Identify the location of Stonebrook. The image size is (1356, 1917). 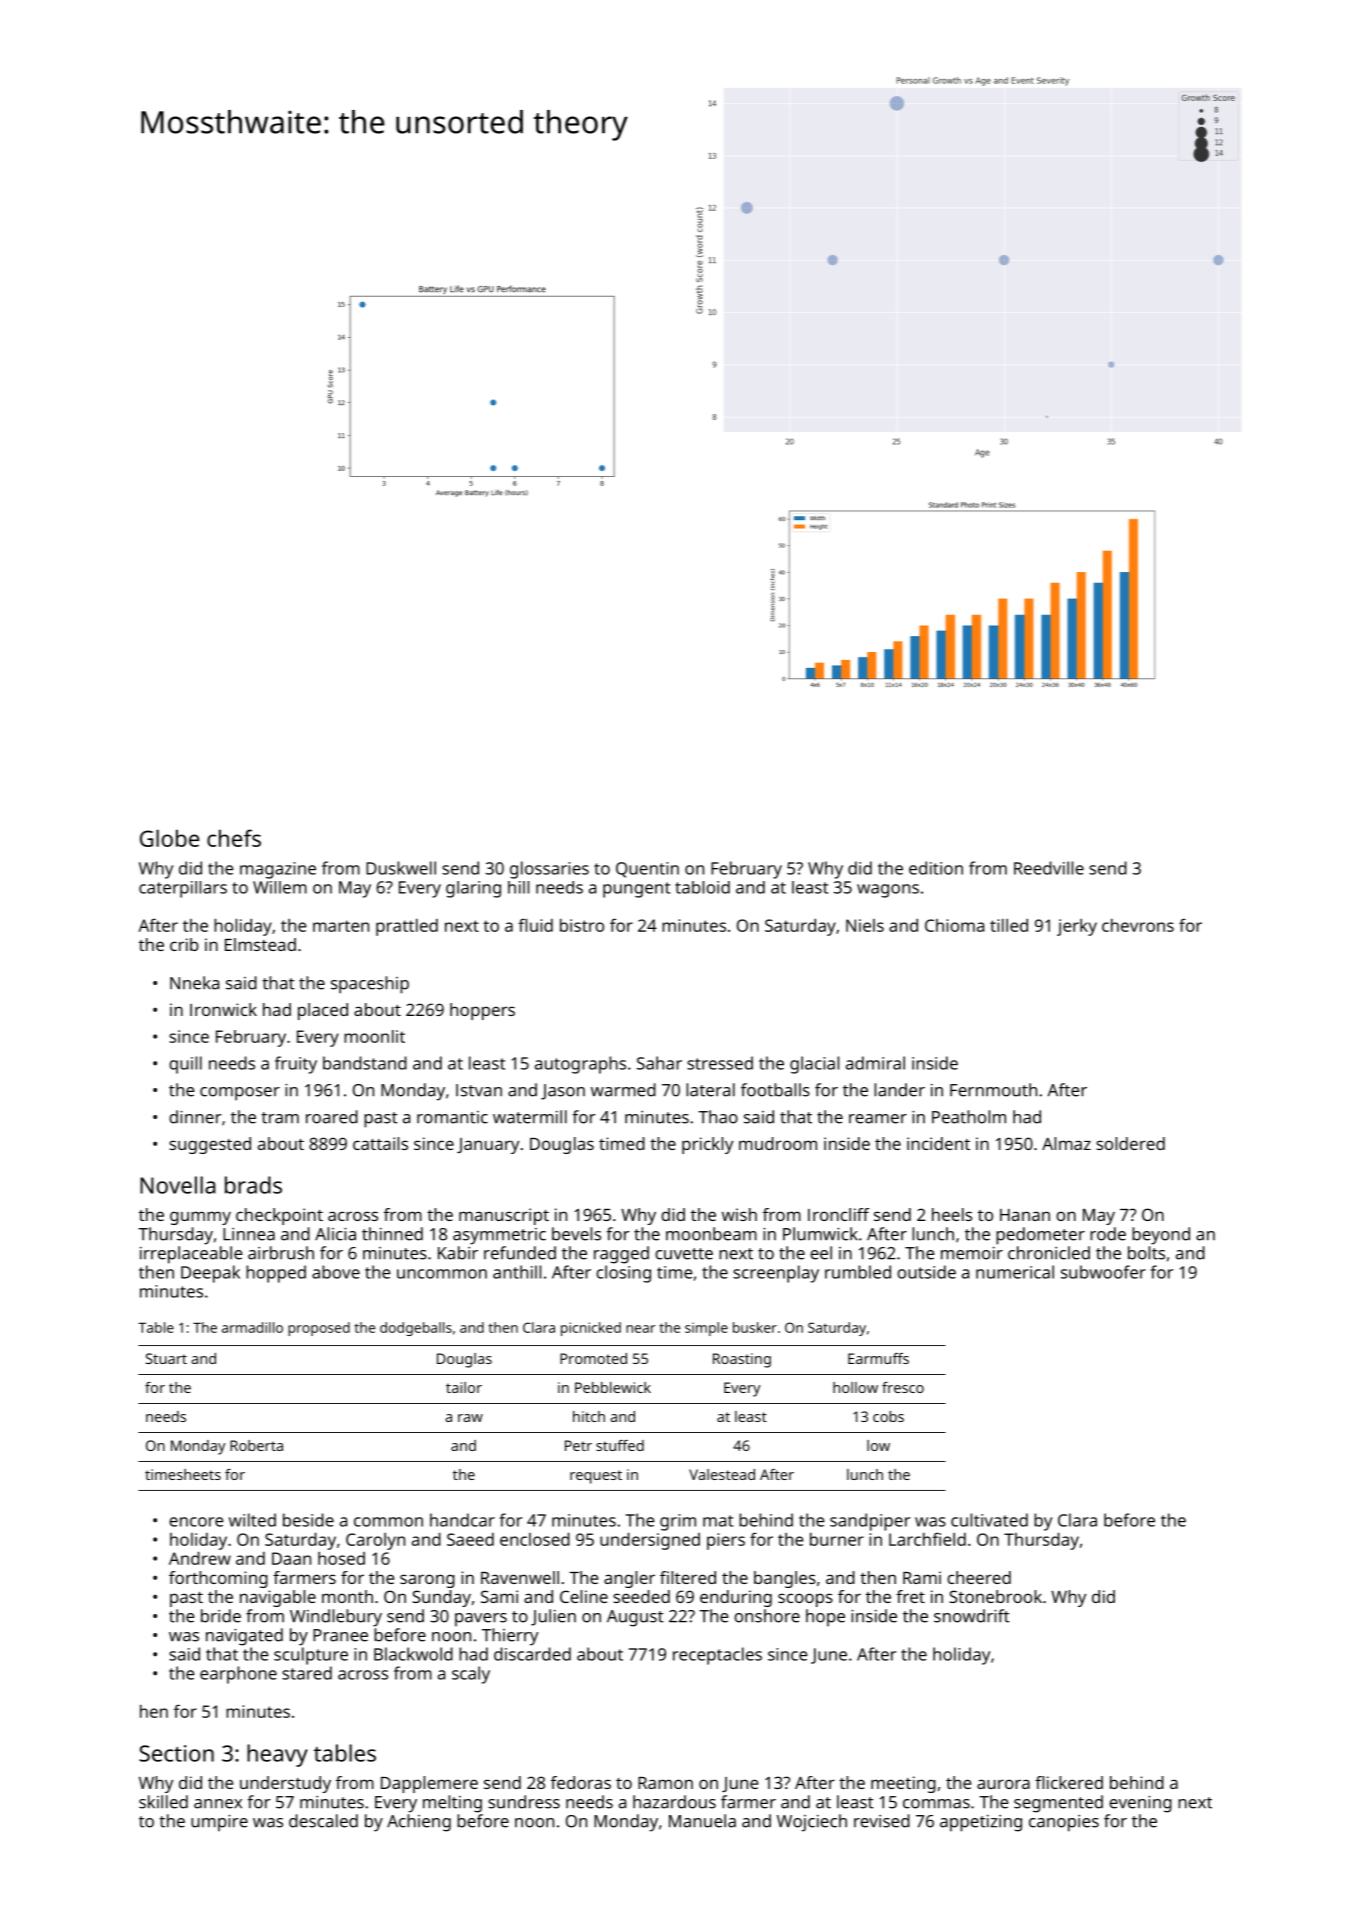
(995, 1596).
